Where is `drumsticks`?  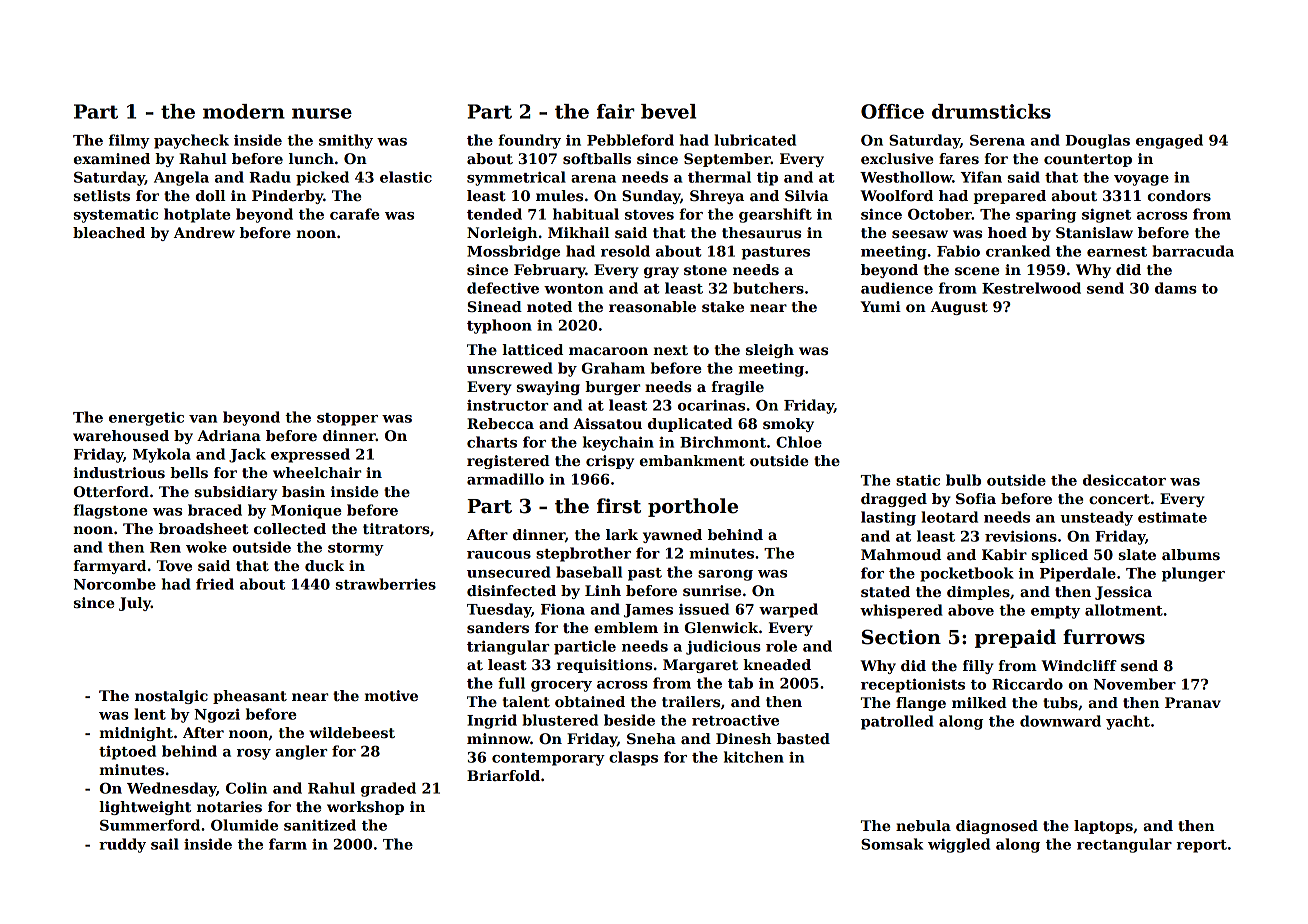 drumsticks is located at coordinates (991, 111).
